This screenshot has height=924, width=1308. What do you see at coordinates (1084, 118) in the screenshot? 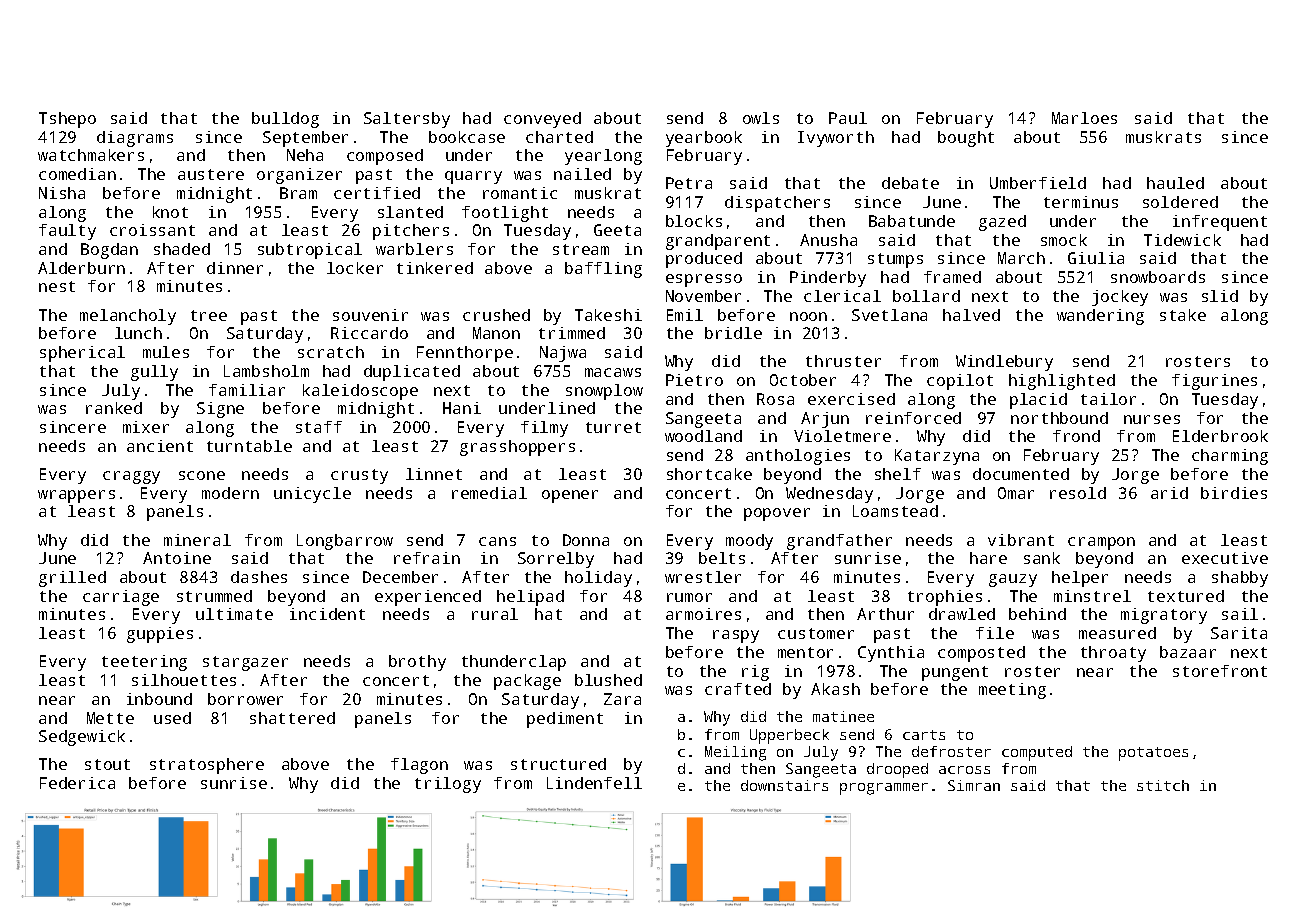
I see `Marloes` at bounding box center [1084, 118].
